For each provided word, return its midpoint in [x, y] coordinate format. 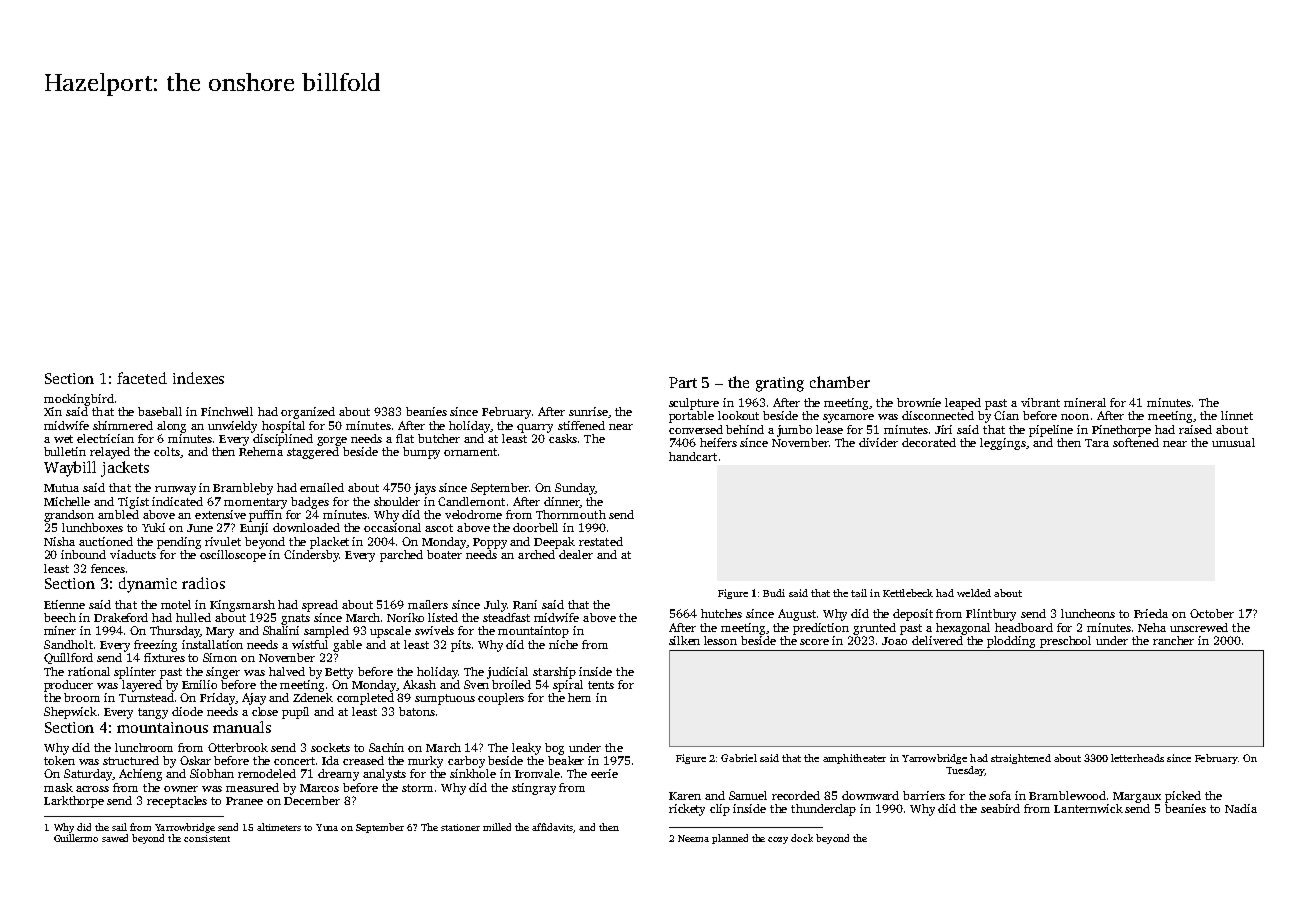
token [59, 760]
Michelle [67, 501]
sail [119, 827]
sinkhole [473, 773]
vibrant [1040, 402]
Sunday [575, 489]
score [814, 642]
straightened [1021, 759]
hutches [721, 613]
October [1212, 613]
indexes [198, 378]
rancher [1173, 640]
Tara [1097, 443]
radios [203, 583]
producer [68, 686]
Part [683, 382]
